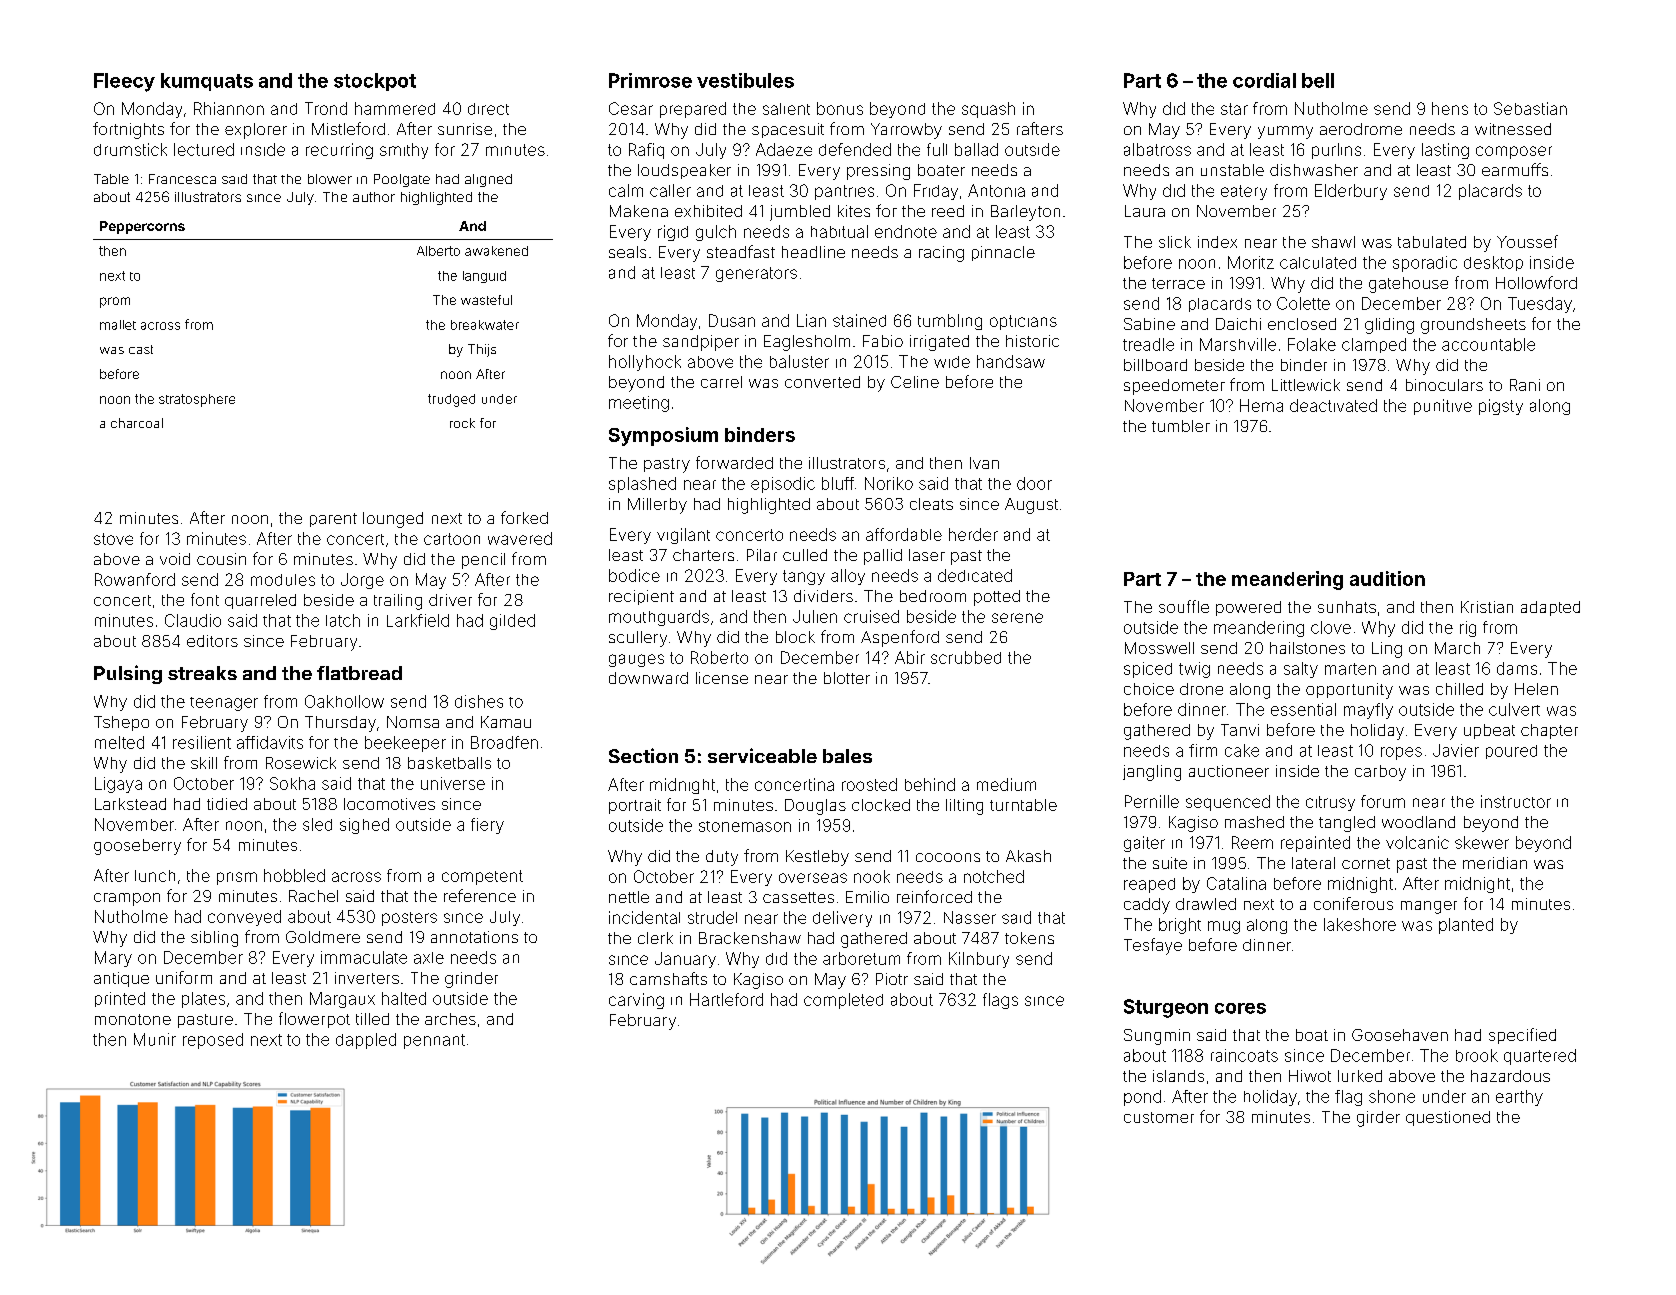 This page has height=1295, width=1676. What do you see at coordinates (212, 641) in the page?
I see `editors` at bounding box center [212, 641].
